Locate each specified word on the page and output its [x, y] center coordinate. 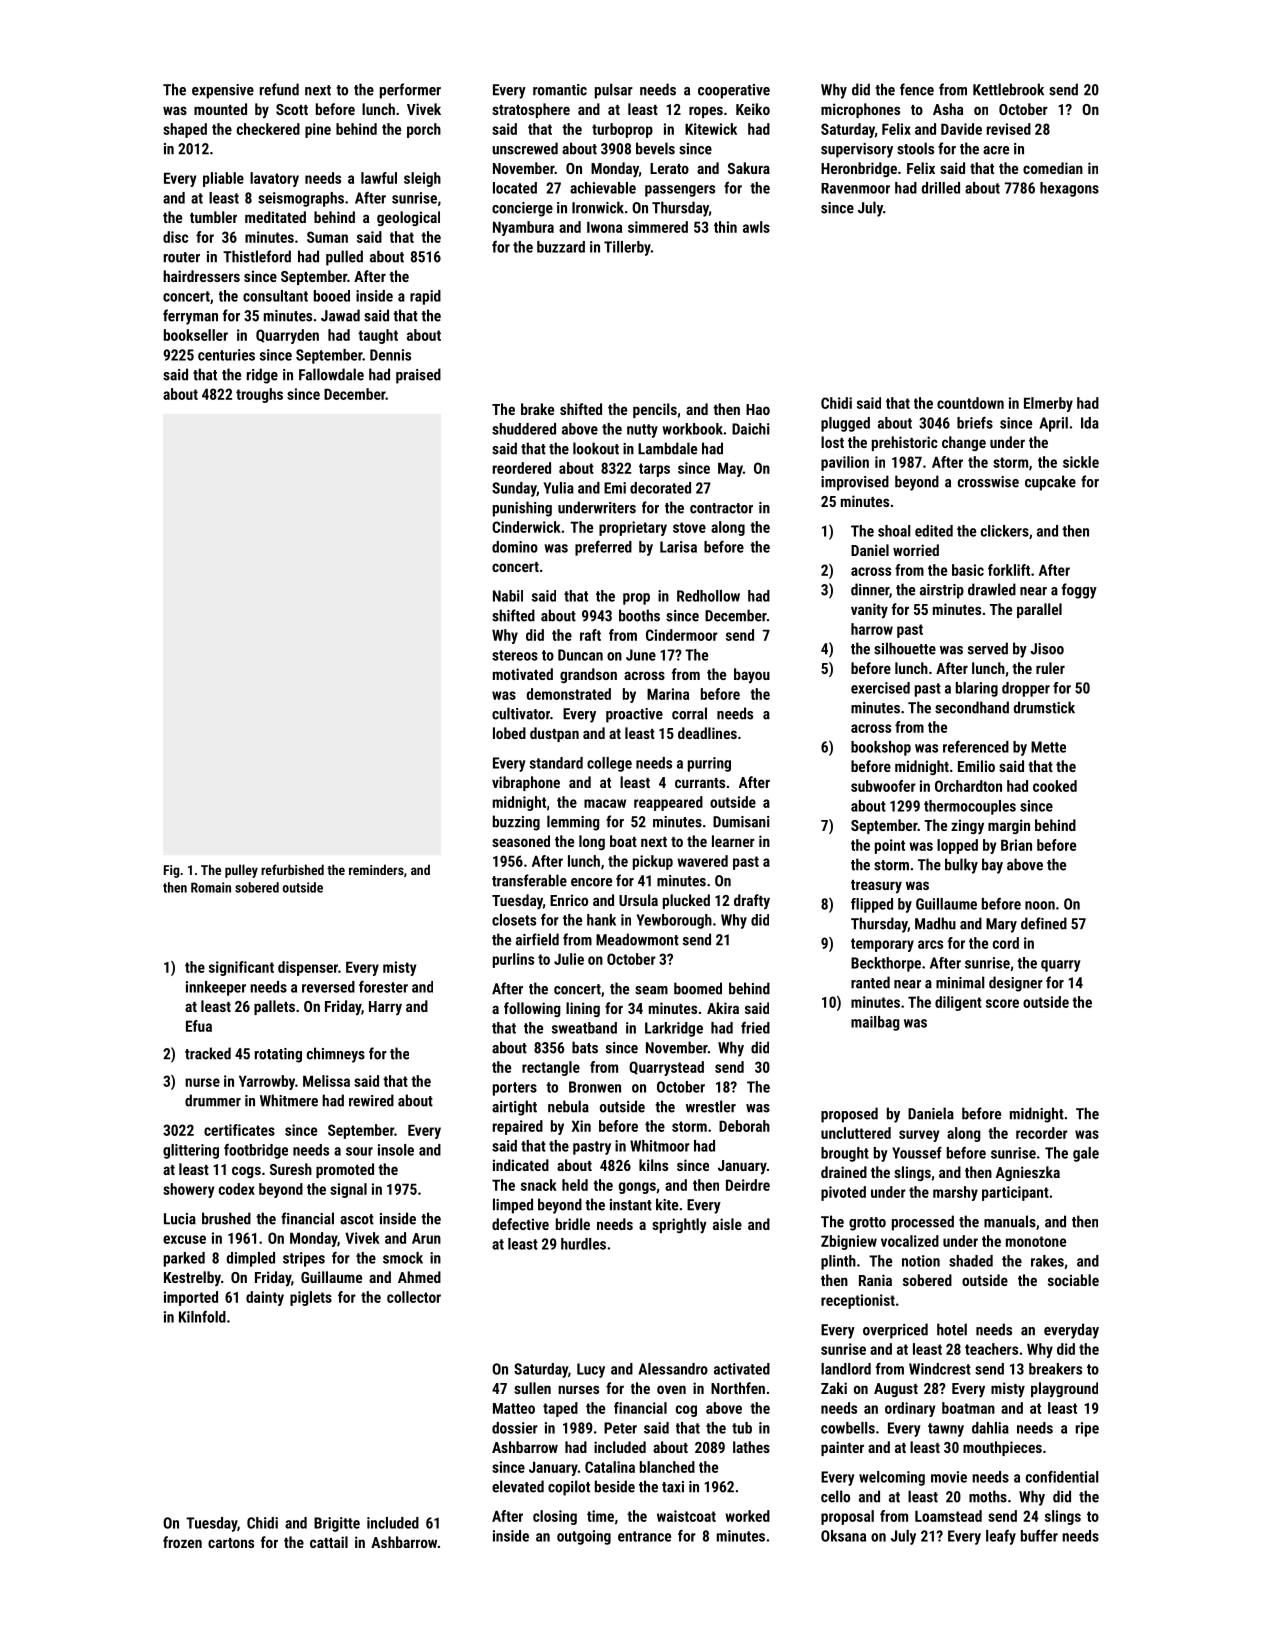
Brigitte [337, 1524]
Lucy [591, 1370]
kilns [653, 1165]
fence [917, 89]
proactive [634, 715]
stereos [515, 655]
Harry [385, 1008]
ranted [870, 982]
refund [279, 89]
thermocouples [970, 807]
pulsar [614, 91]
